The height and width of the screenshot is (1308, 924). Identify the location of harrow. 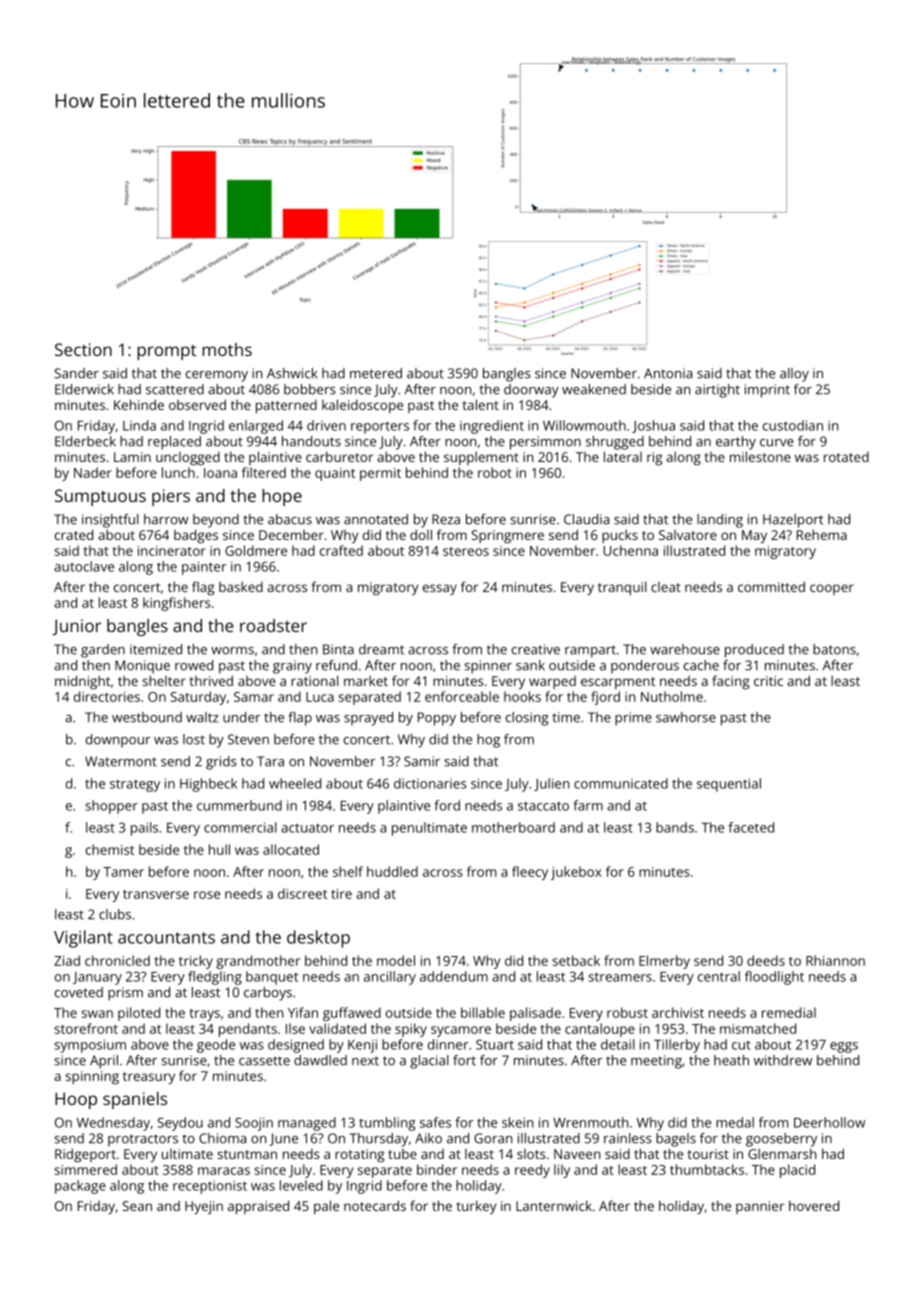
(166, 519).
